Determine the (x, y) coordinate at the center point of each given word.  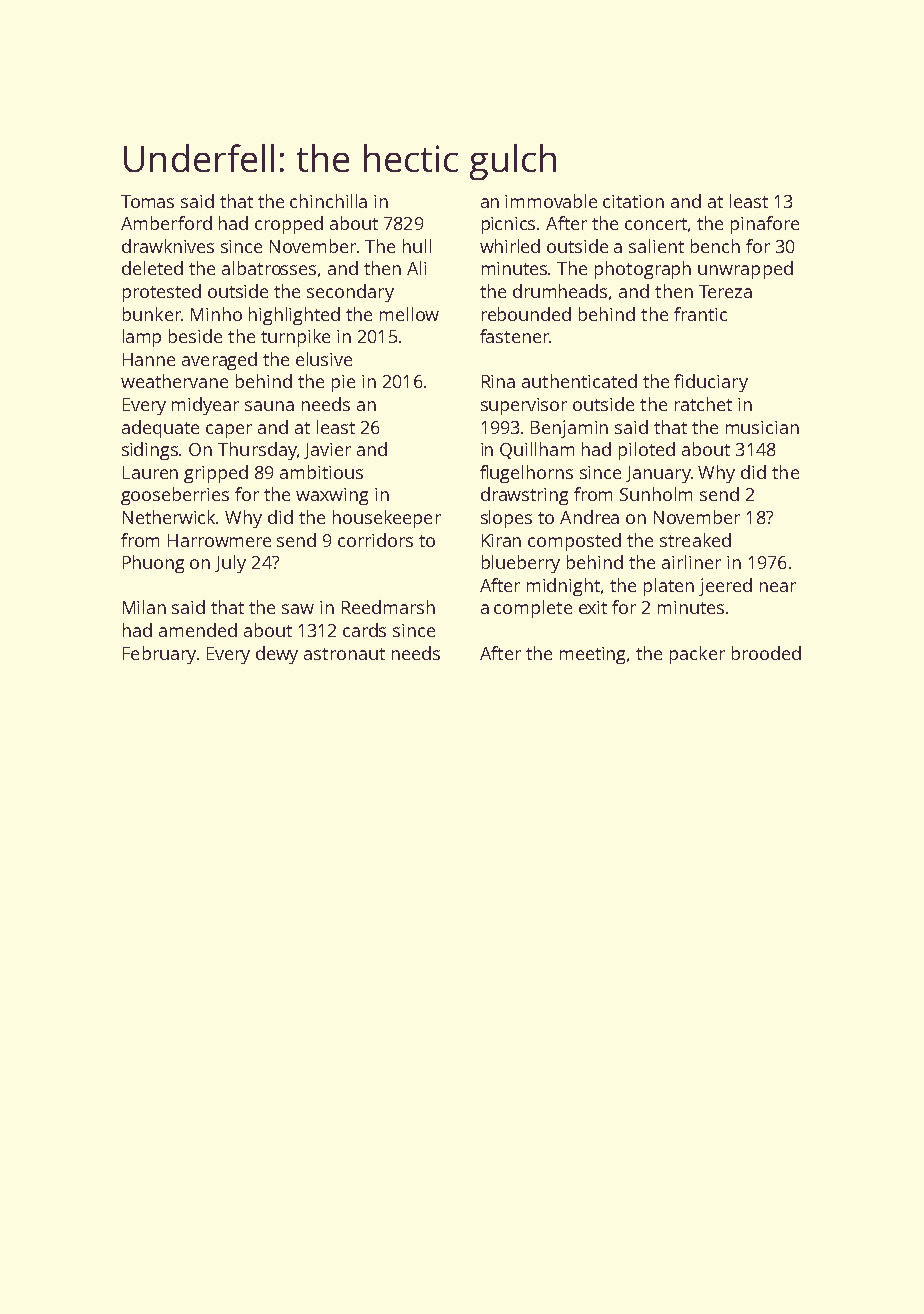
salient (656, 246)
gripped (216, 474)
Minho (216, 314)
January (658, 474)
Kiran (501, 540)
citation (633, 201)
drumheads (560, 291)
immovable (551, 201)
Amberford (166, 223)
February (159, 655)
